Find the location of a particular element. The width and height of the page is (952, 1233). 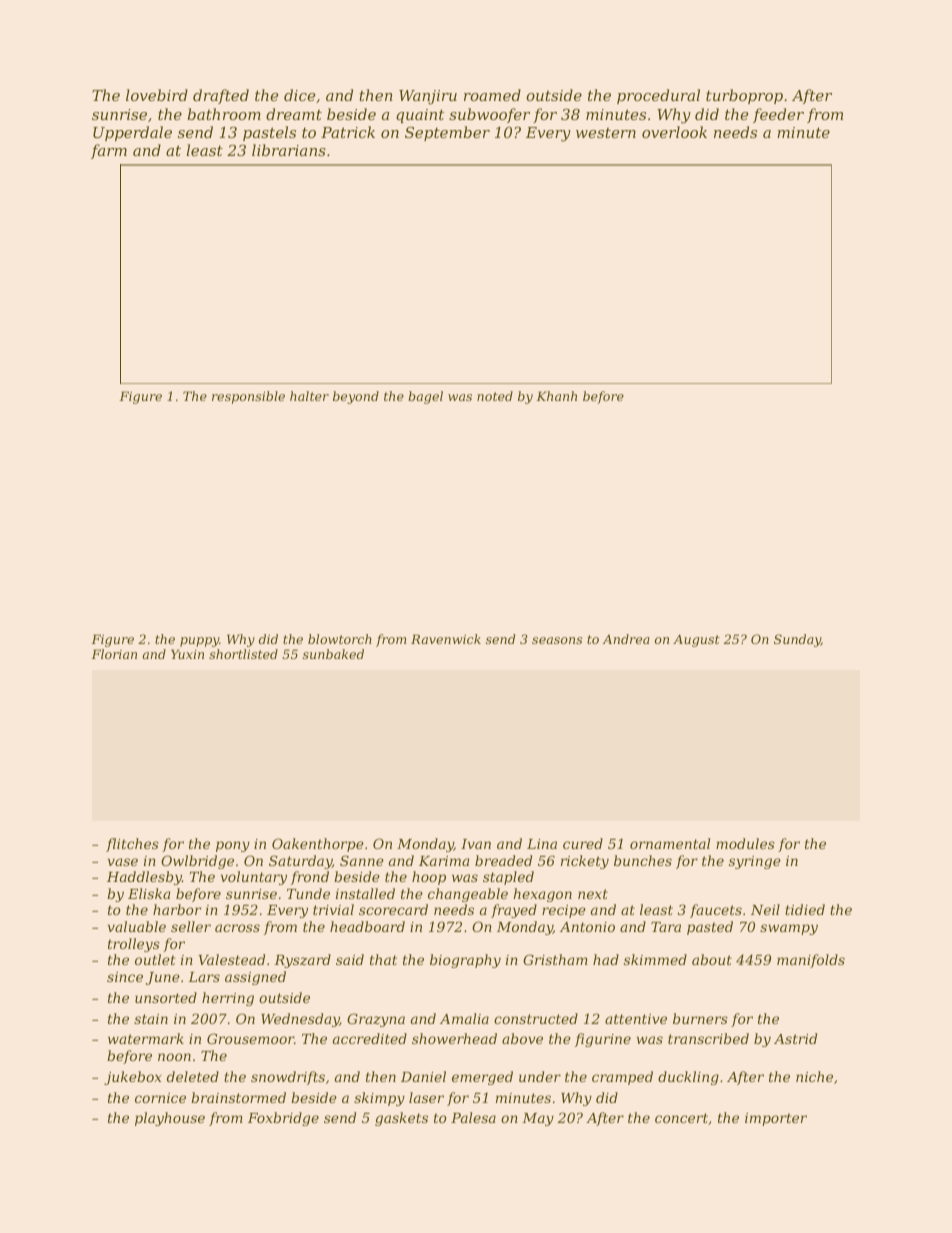

puppy is located at coordinates (199, 642).
